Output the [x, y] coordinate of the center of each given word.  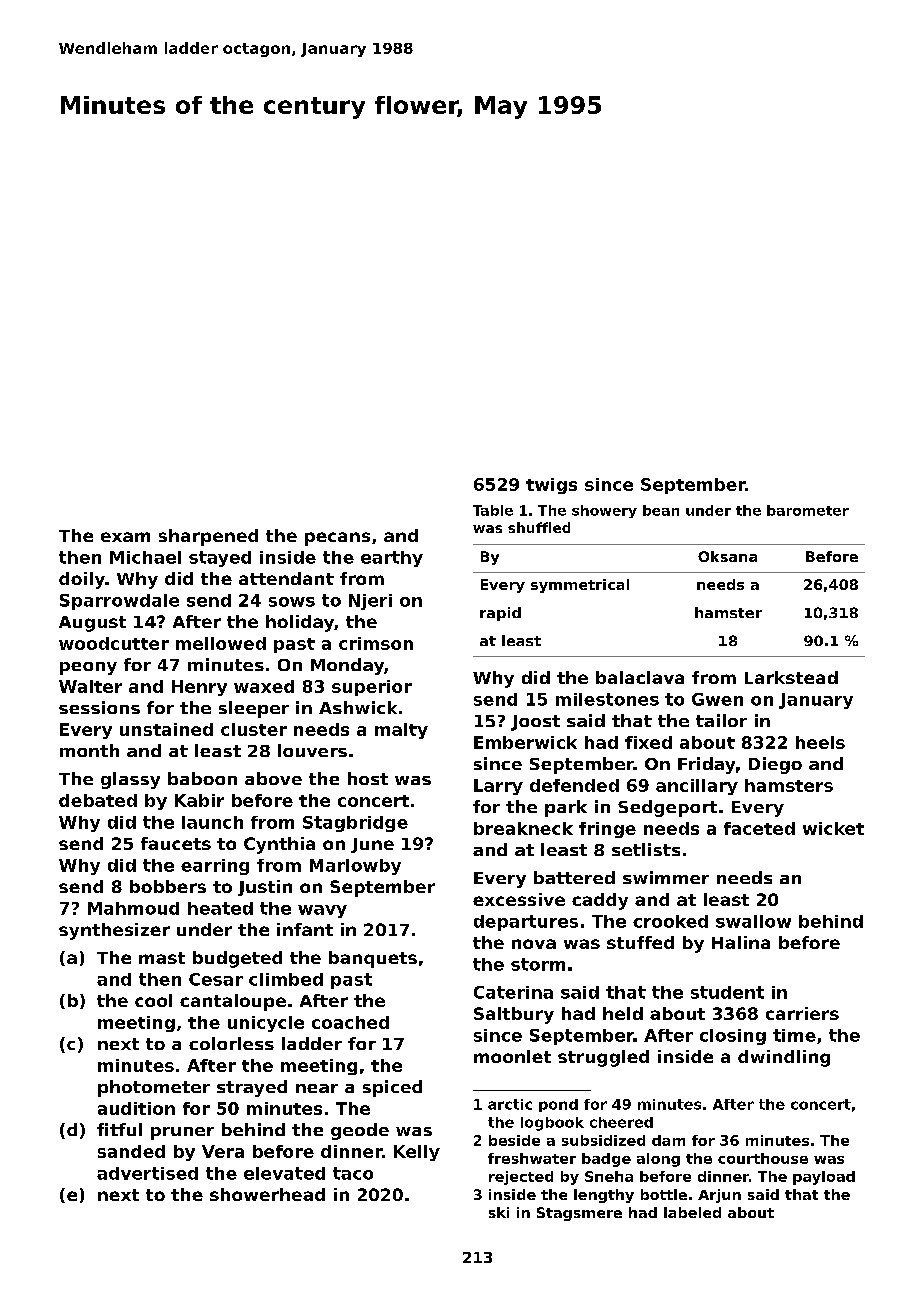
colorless [231, 1043]
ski [499, 1212]
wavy [322, 911]
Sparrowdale [119, 602]
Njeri [370, 602]
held [623, 1013]
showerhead [267, 1194]
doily [82, 580]
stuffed [640, 942]
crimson [376, 643]
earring [215, 867]
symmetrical [580, 586]
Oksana [727, 556]
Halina [741, 942]
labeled [692, 1212]
